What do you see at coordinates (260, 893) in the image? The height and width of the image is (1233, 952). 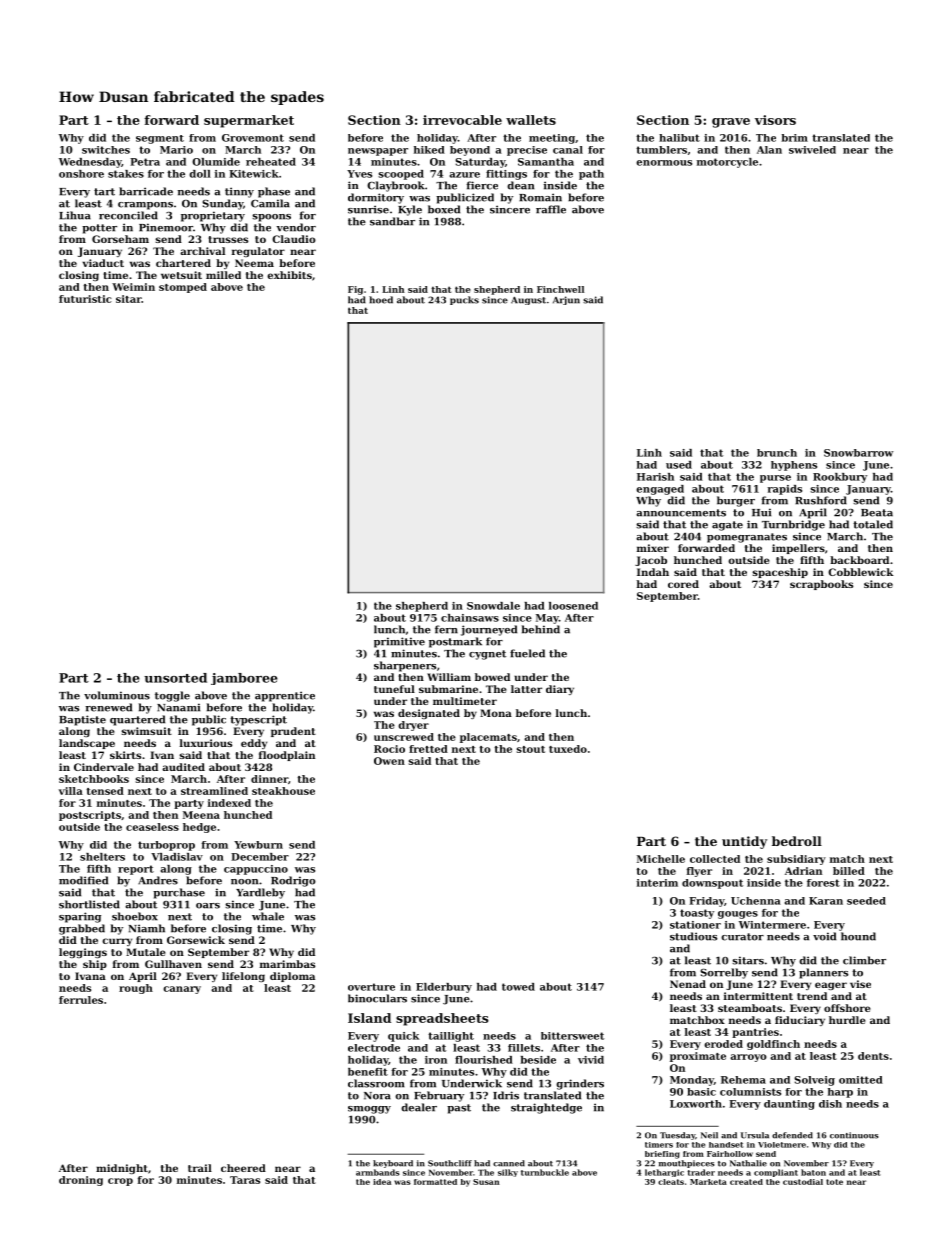 I see `Yardleby` at bounding box center [260, 893].
